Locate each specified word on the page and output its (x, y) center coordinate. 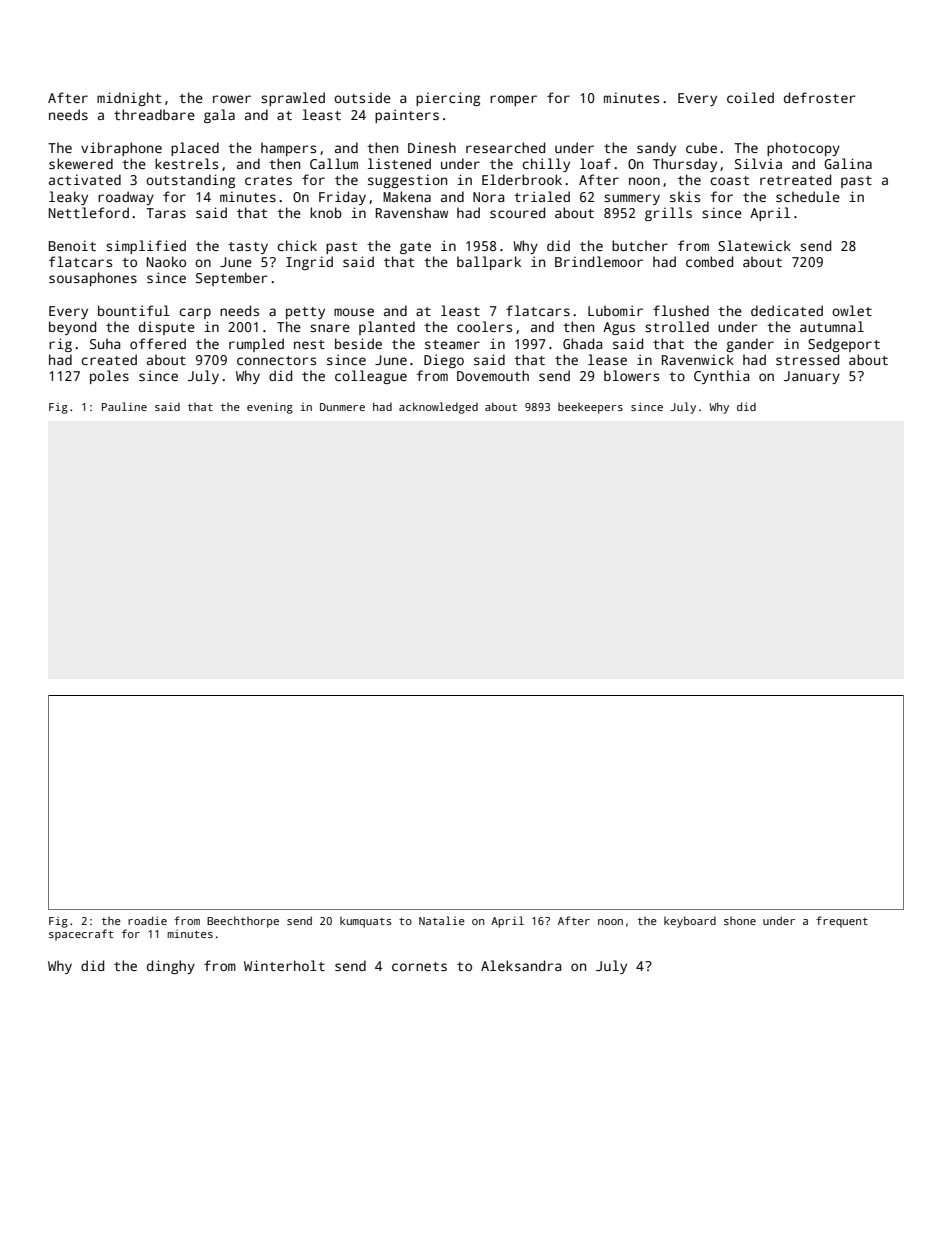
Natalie (442, 920)
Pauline (124, 406)
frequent (842, 922)
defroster (820, 97)
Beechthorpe (243, 922)
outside (362, 97)
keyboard (690, 922)
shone (740, 920)
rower (232, 99)
